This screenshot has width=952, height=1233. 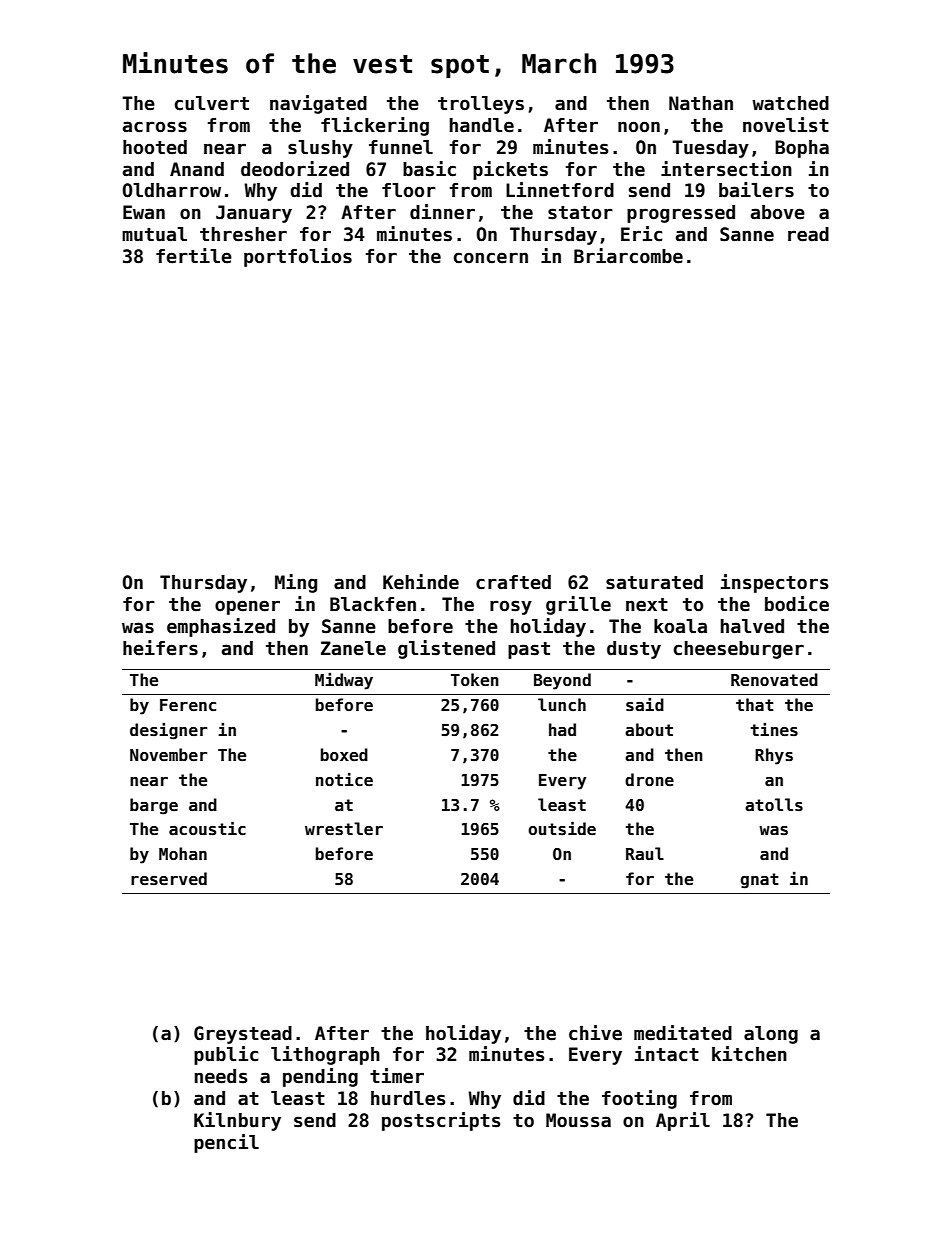 I want to click on cheeseburger, so click(x=739, y=650).
